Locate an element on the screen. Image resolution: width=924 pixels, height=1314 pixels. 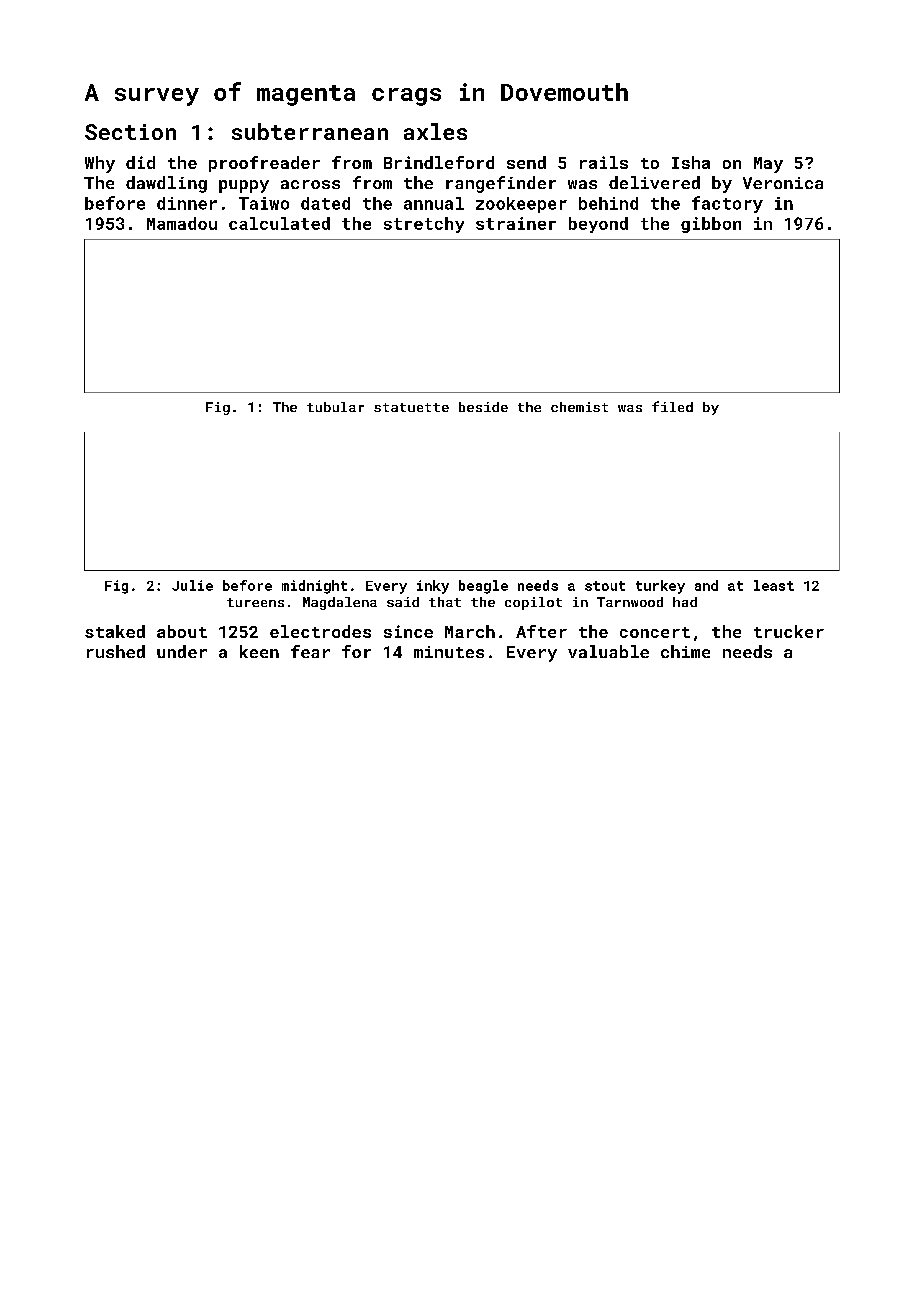
least is located at coordinates (774, 585).
